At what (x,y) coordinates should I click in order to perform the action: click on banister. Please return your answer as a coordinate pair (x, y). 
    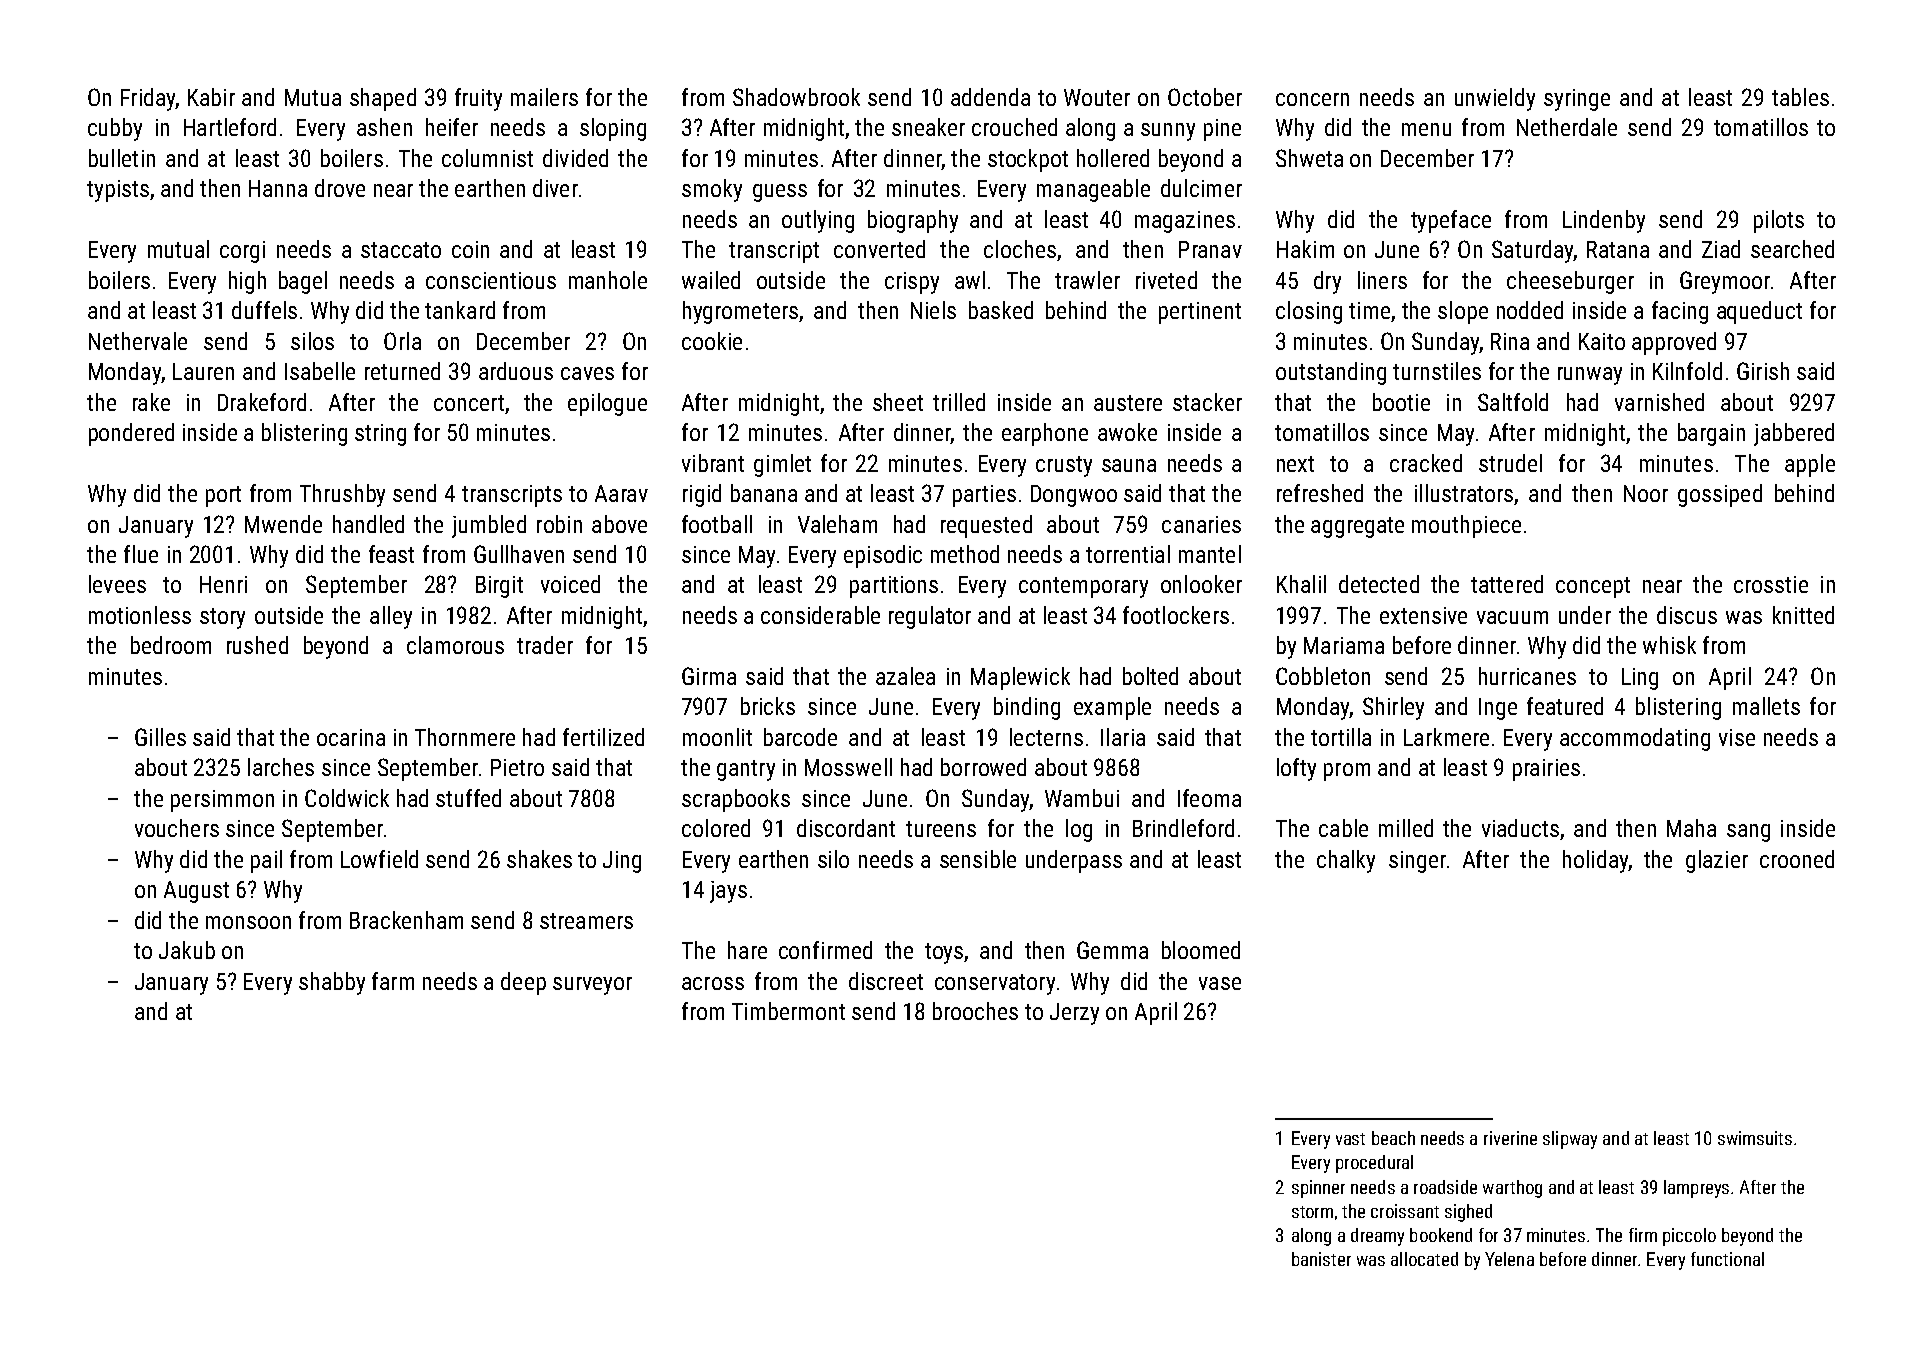
    Looking at the image, I should click on (1321, 1259).
